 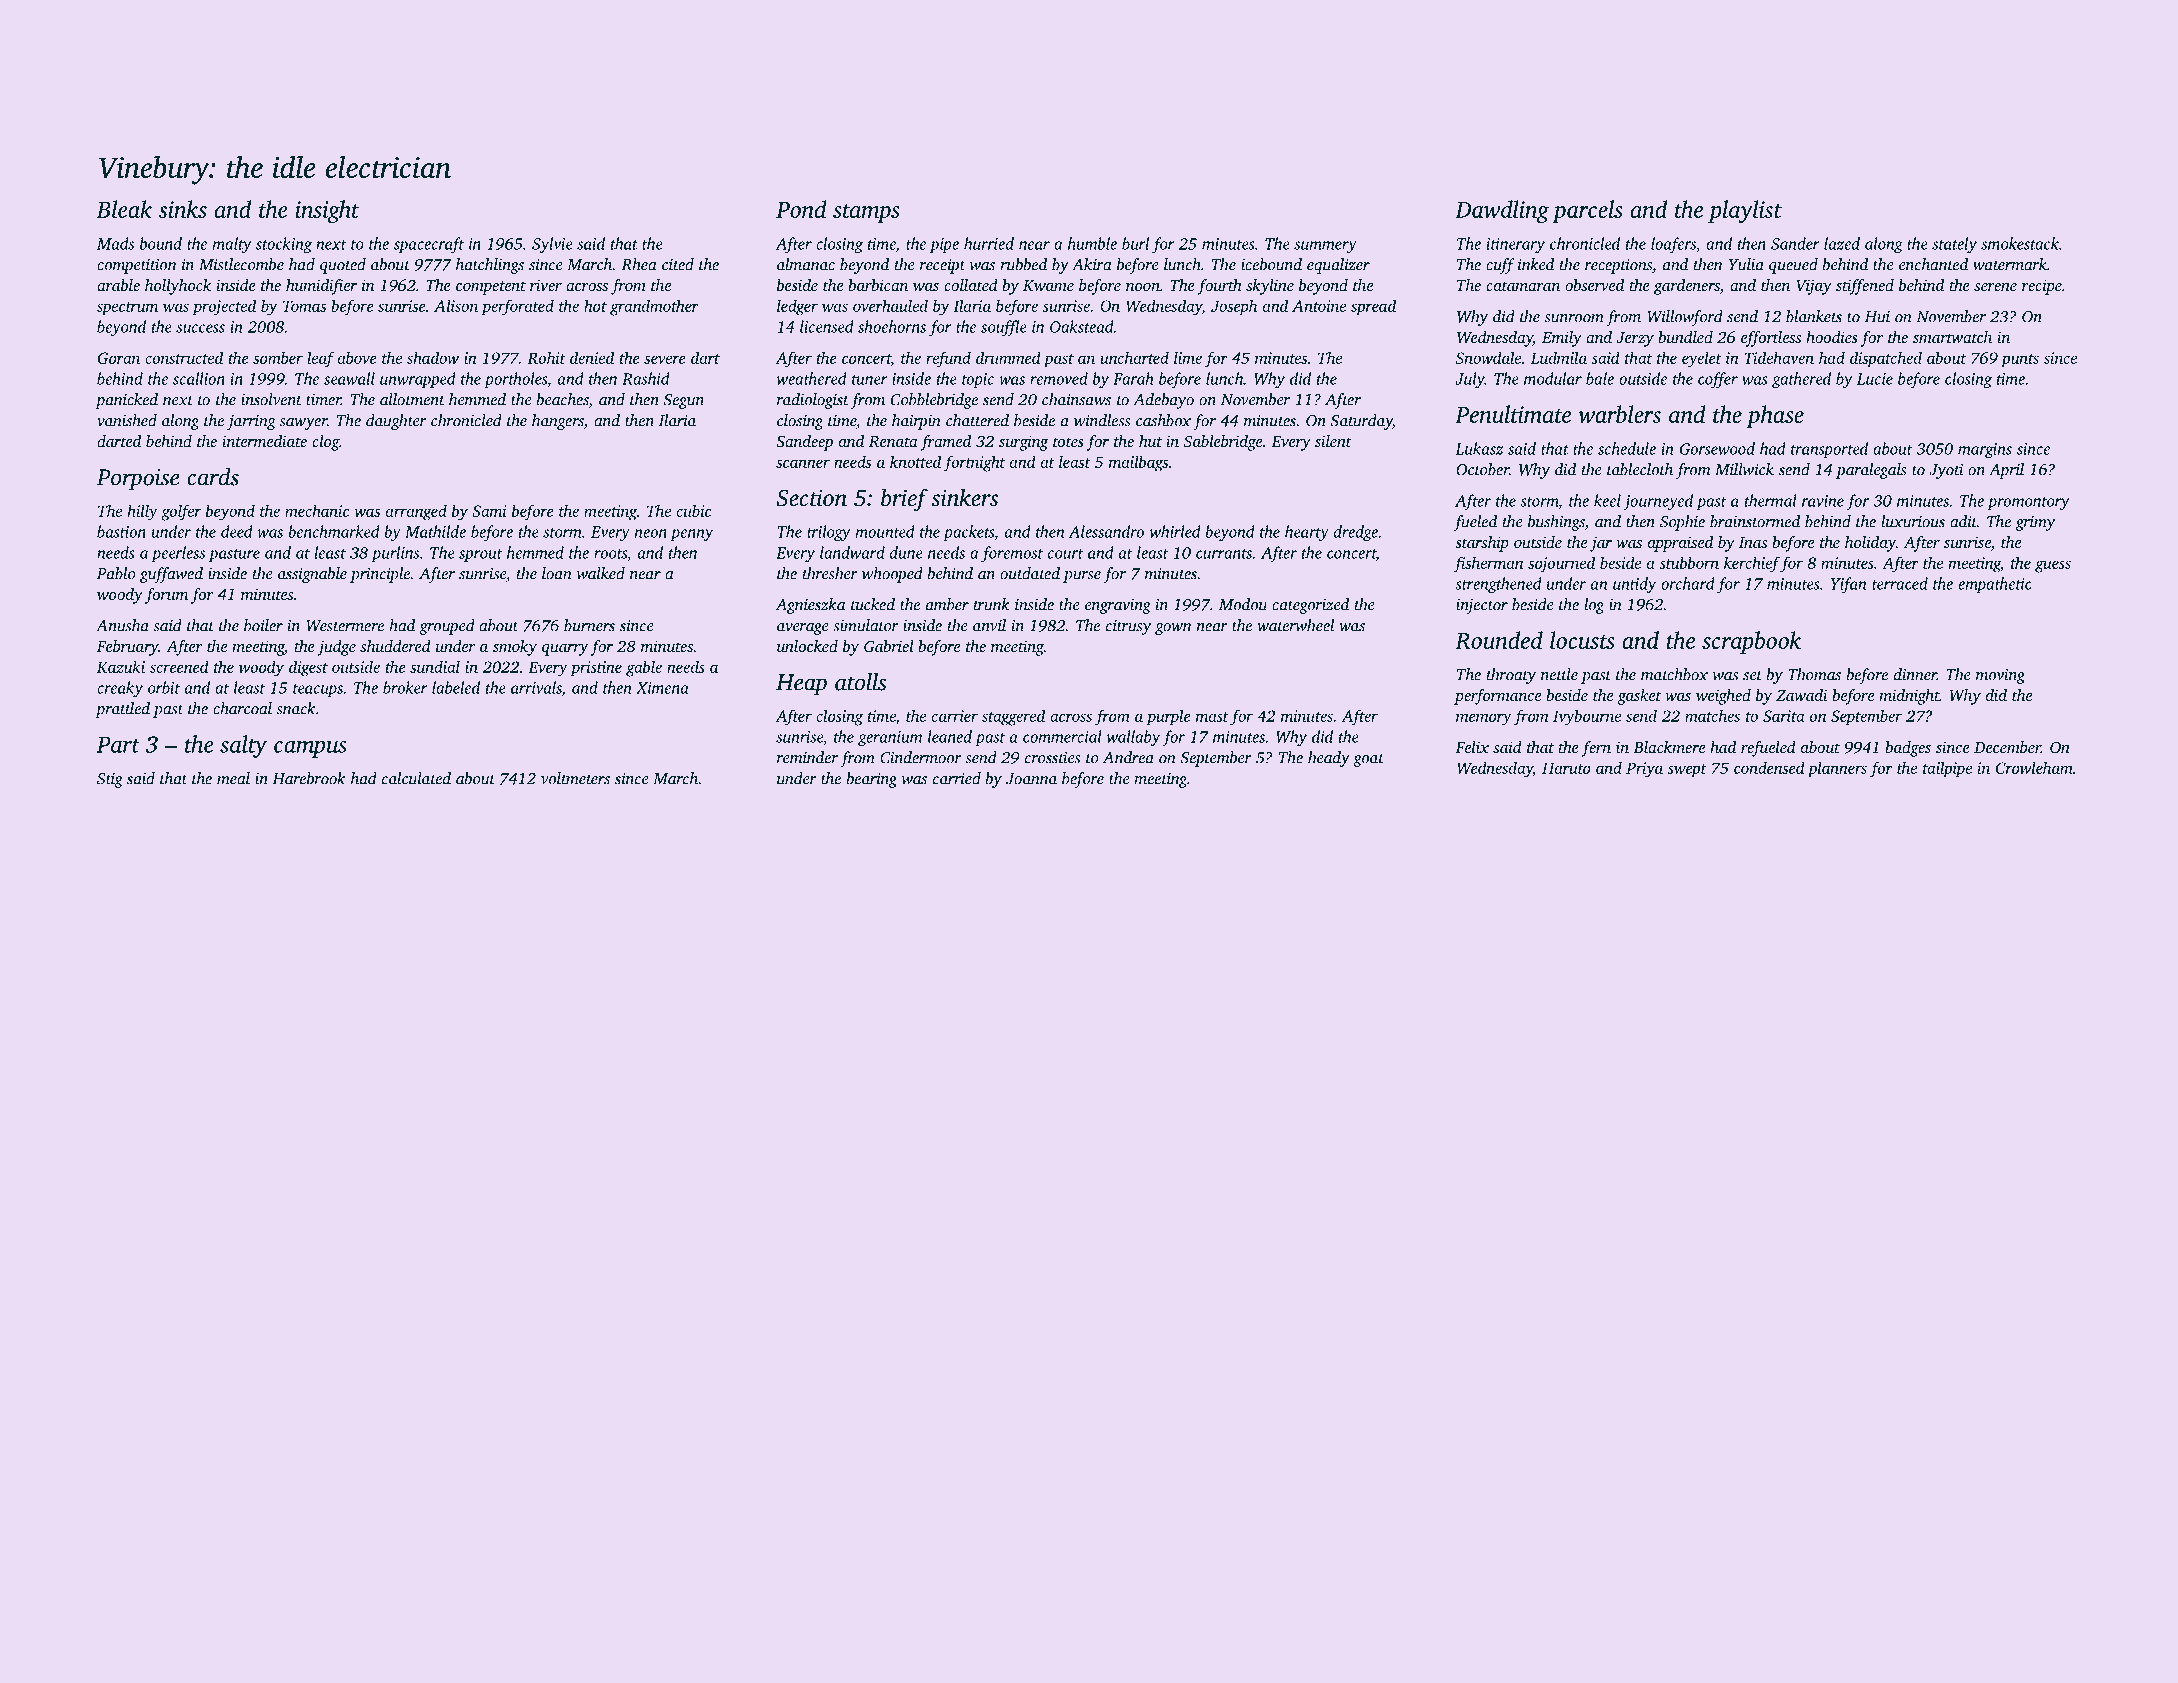 I want to click on reminder, so click(x=807, y=757).
